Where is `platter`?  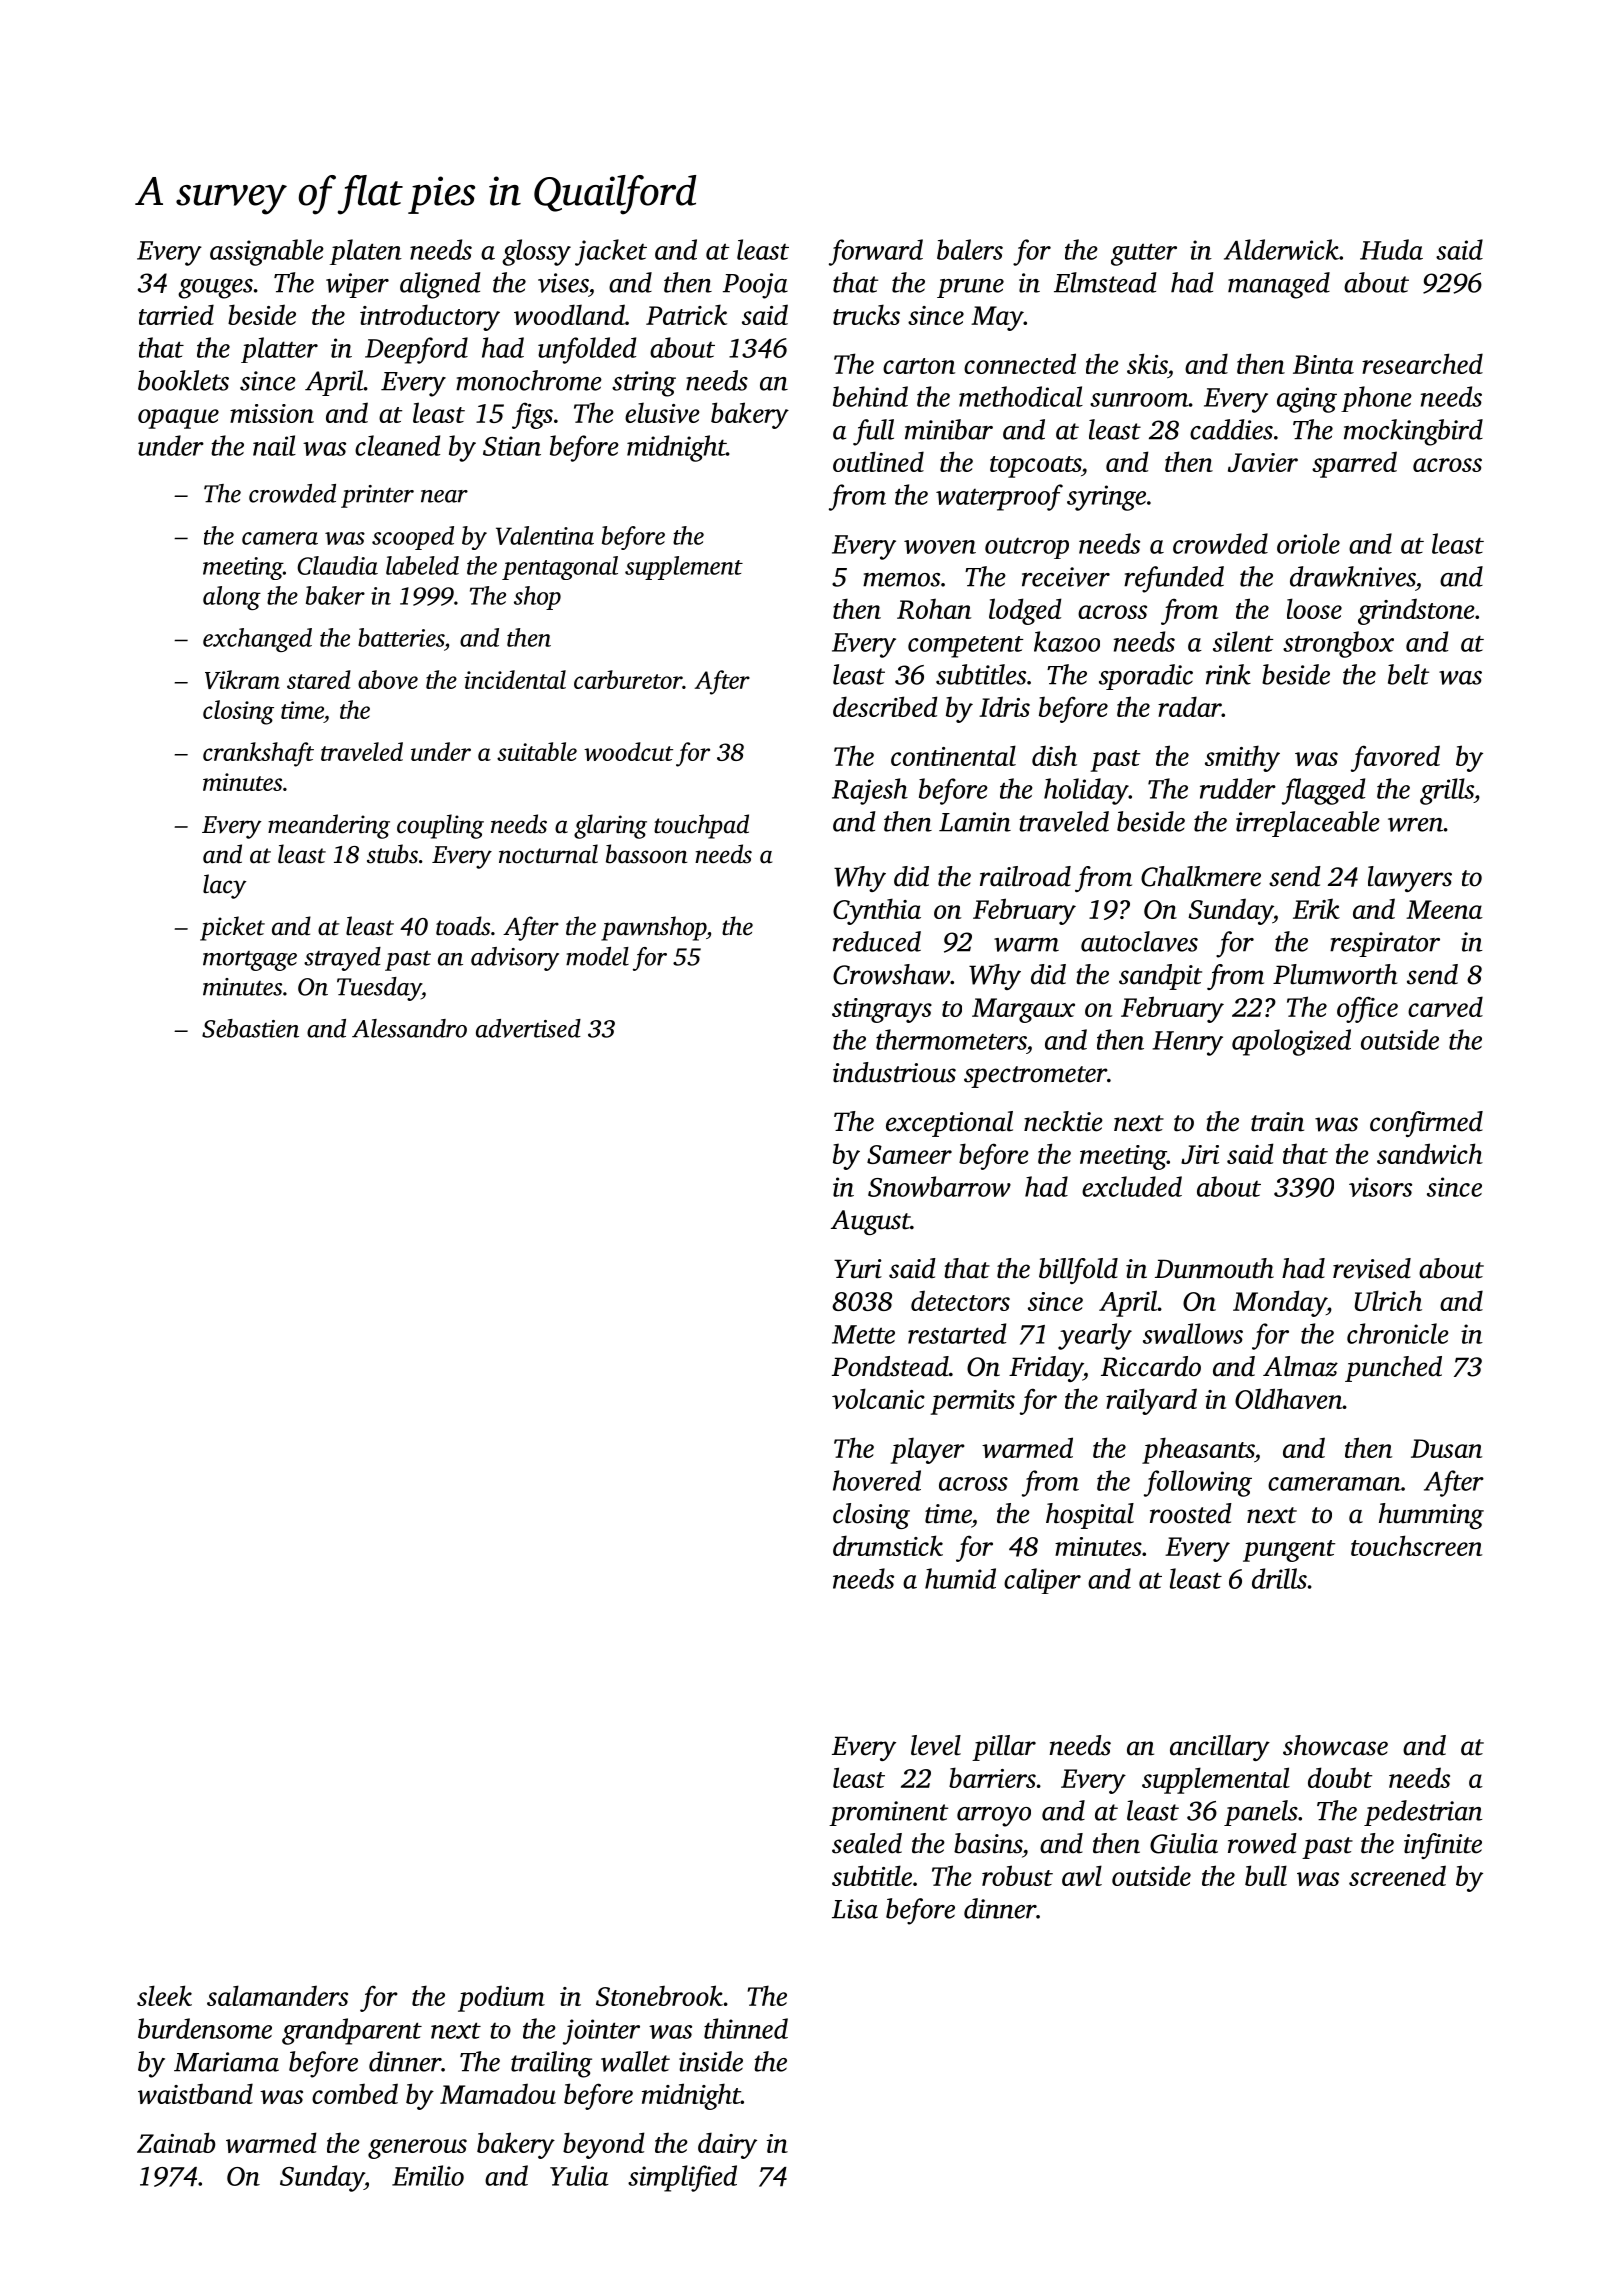
platter is located at coordinates (279, 350).
